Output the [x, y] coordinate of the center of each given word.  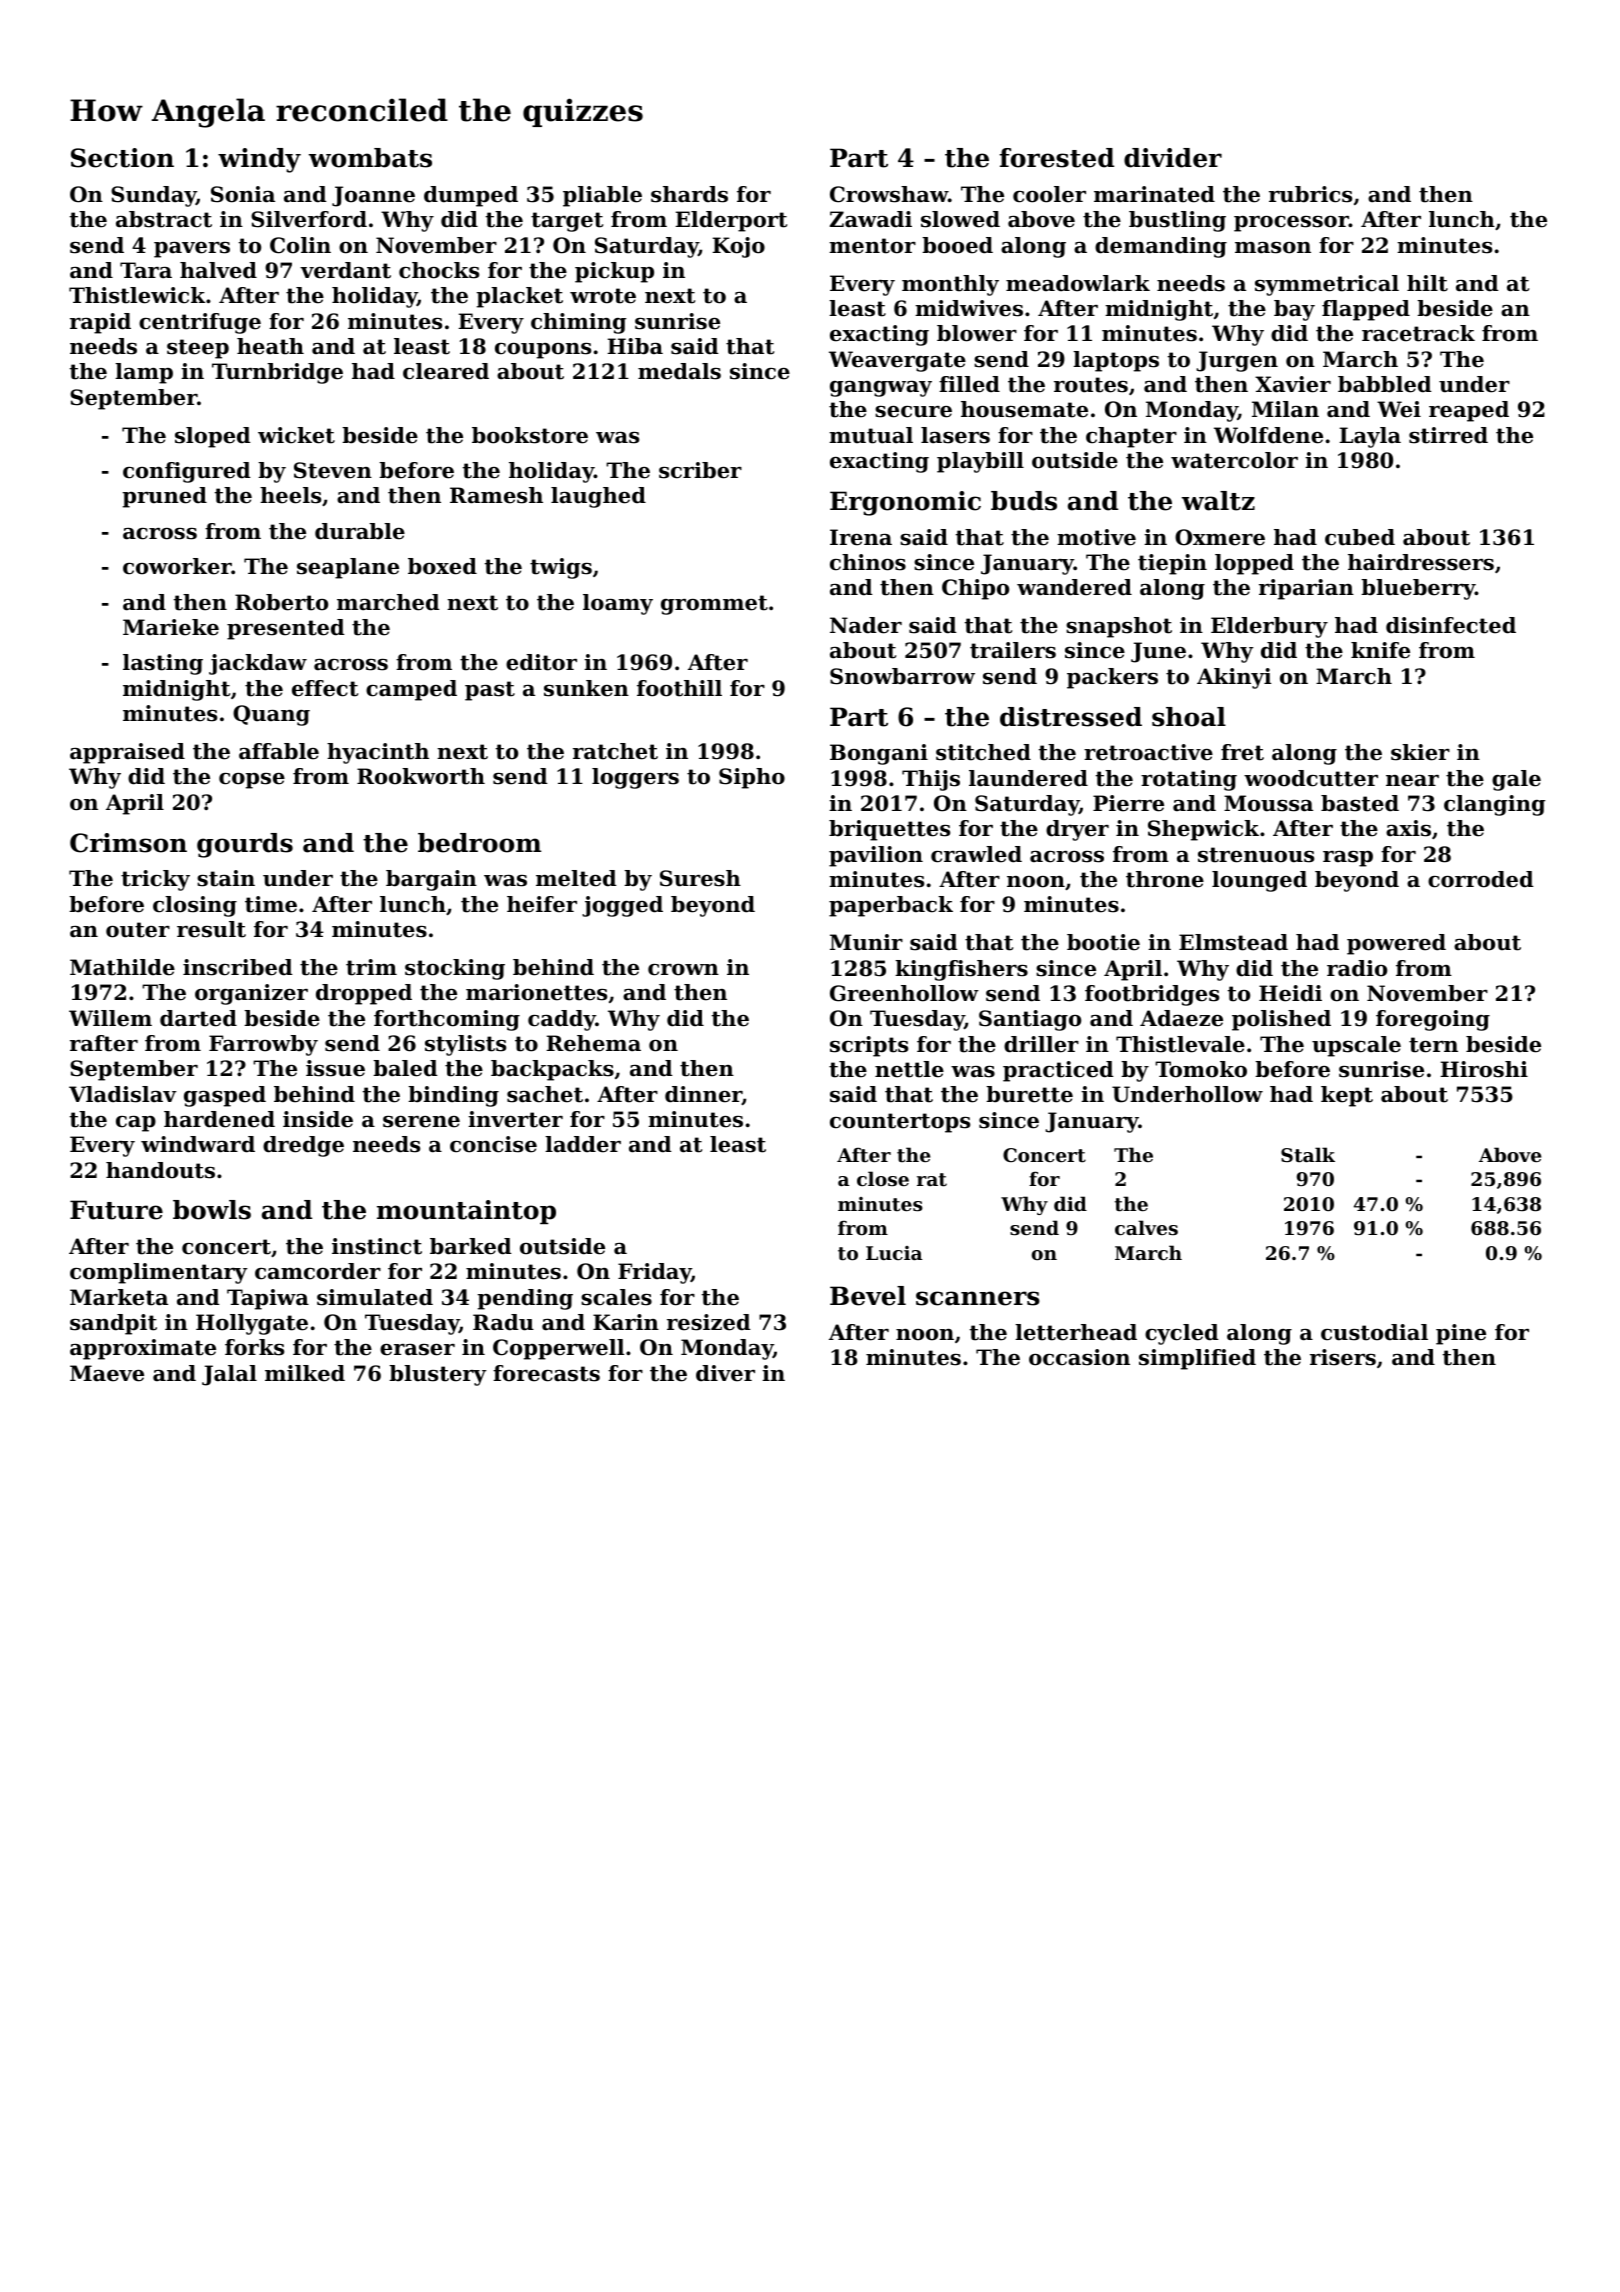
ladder [583, 1144]
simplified [1197, 1359]
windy [259, 160]
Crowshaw [889, 194]
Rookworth [421, 776]
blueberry [1418, 589]
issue [335, 1068]
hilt [1427, 283]
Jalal [229, 1375]
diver [725, 1373]
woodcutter [1311, 778]
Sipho [752, 778]
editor [541, 662]
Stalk [1308, 1155]
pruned [164, 497]
